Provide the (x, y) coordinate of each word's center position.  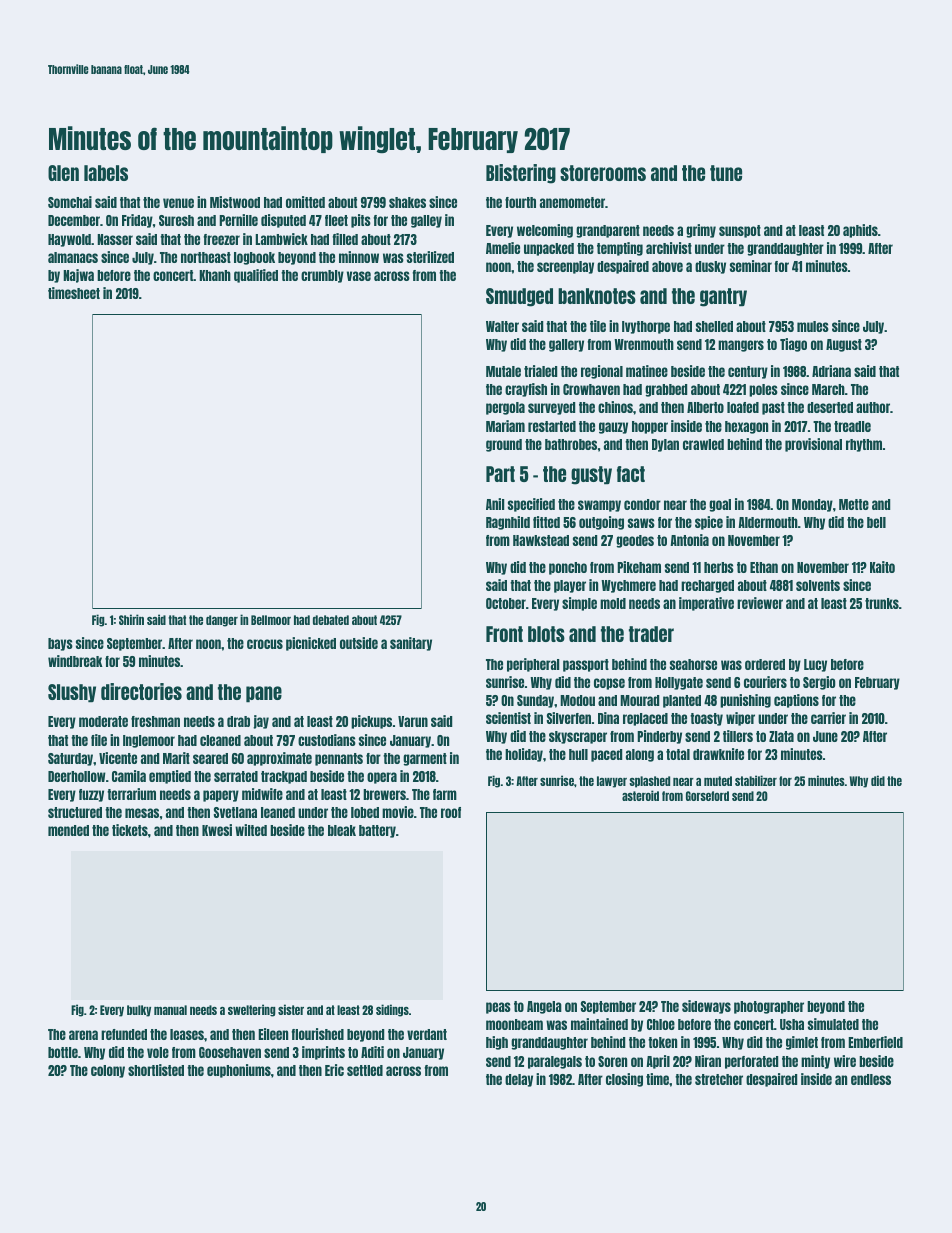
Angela (544, 1007)
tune (726, 173)
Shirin (131, 619)
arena (83, 1035)
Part (500, 474)
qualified (256, 276)
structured (75, 812)
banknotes (597, 296)
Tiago (793, 345)
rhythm (864, 445)
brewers (384, 794)
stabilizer (756, 780)
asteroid (640, 795)
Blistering (521, 174)
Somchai (70, 202)
